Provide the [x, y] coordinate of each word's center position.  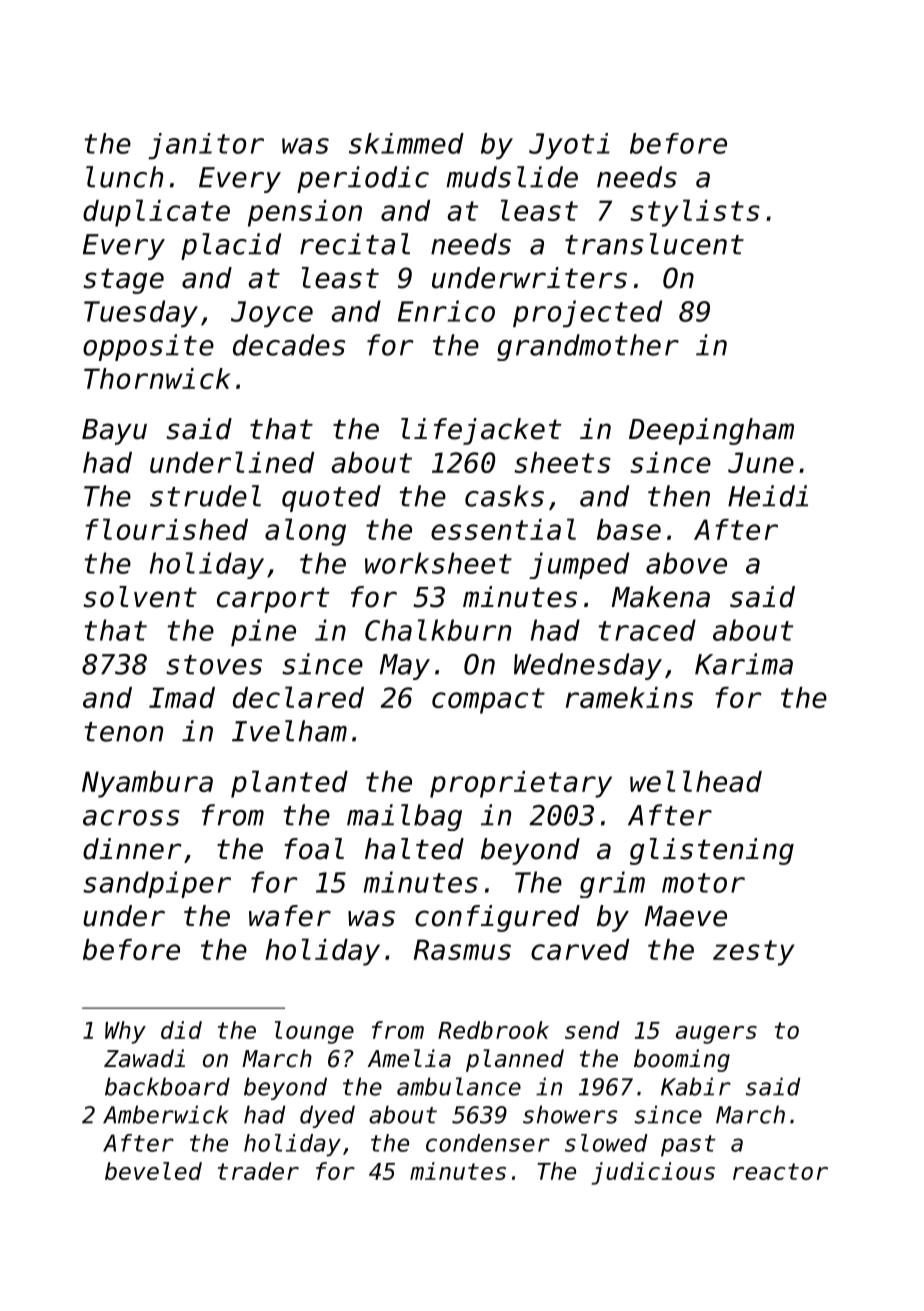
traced [647, 630]
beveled [153, 1171]
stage [123, 281]
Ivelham [289, 731]
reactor [780, 1171]
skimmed [406, 143]
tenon [123, 732]
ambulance [459, 1086]
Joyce [272, 314]
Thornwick [157, 378]
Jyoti [569, 146]
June [761, 462]
